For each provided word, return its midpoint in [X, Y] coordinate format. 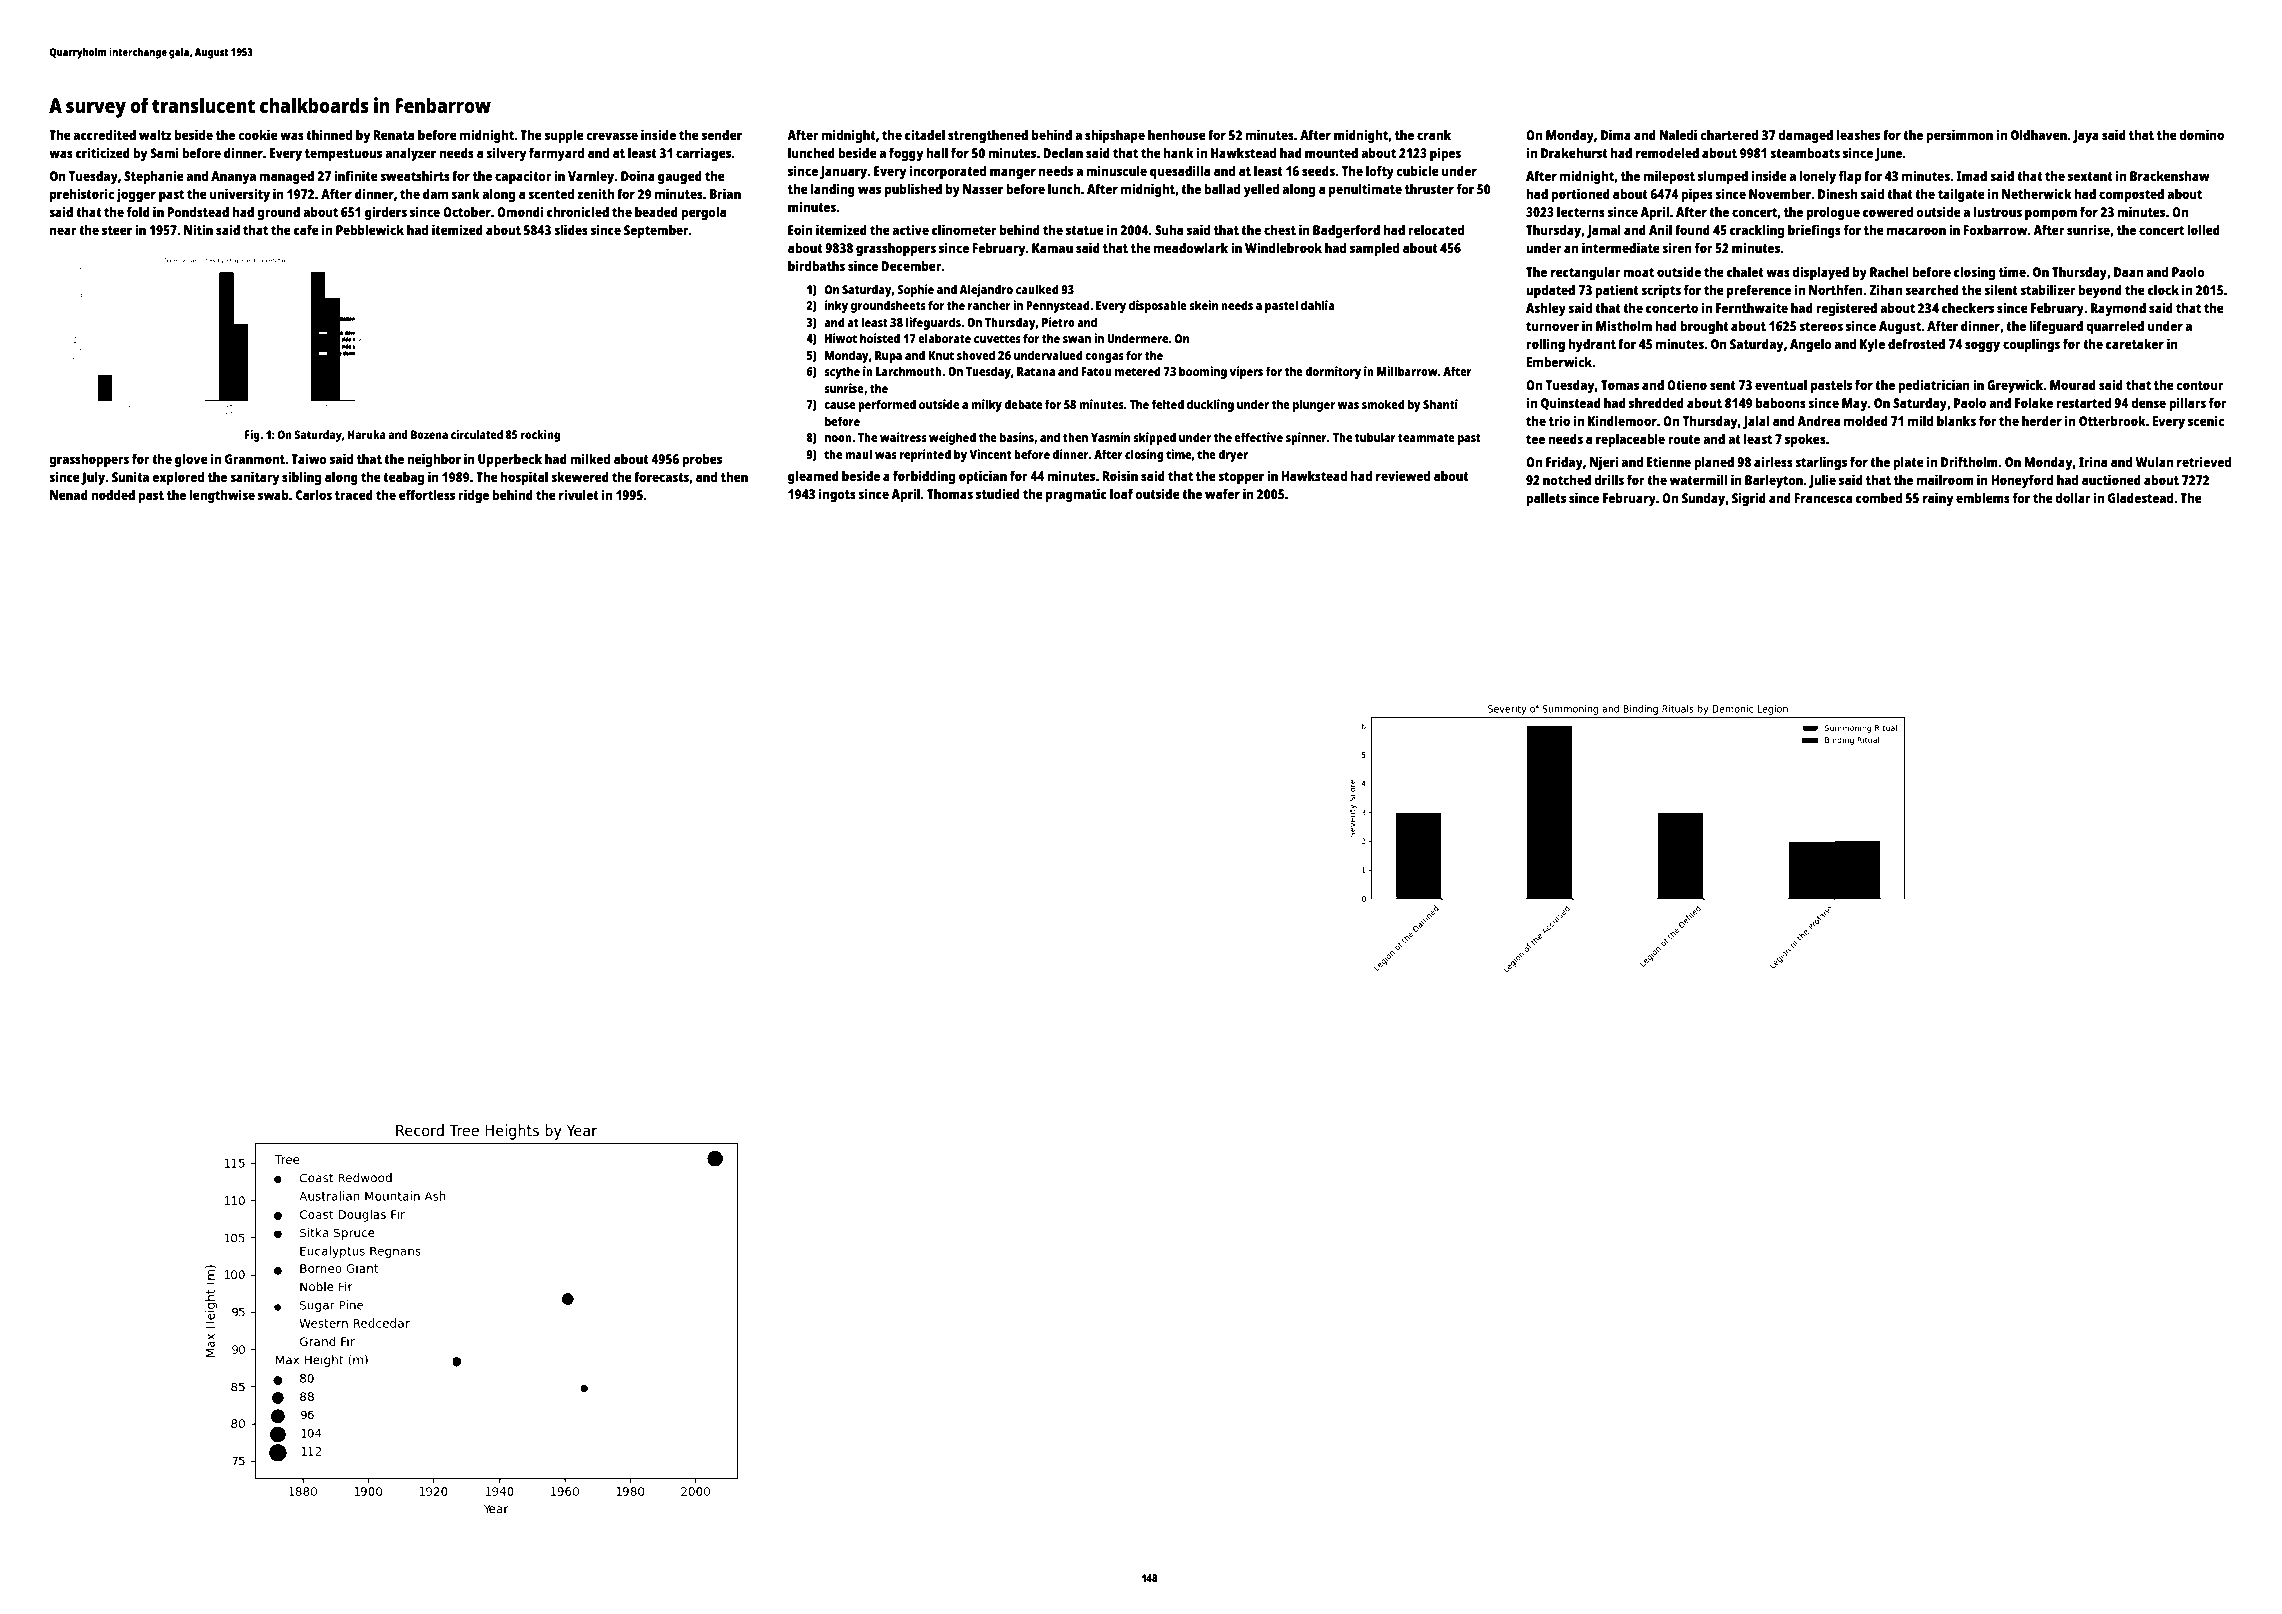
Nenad [69, 494]
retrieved [2204, 461]
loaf [1121, 493]
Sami [164, 152]
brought [1704, 327]
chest [1280, 230]
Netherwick [2037, 193]
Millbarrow [1407, 371]
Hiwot [841, 338]
